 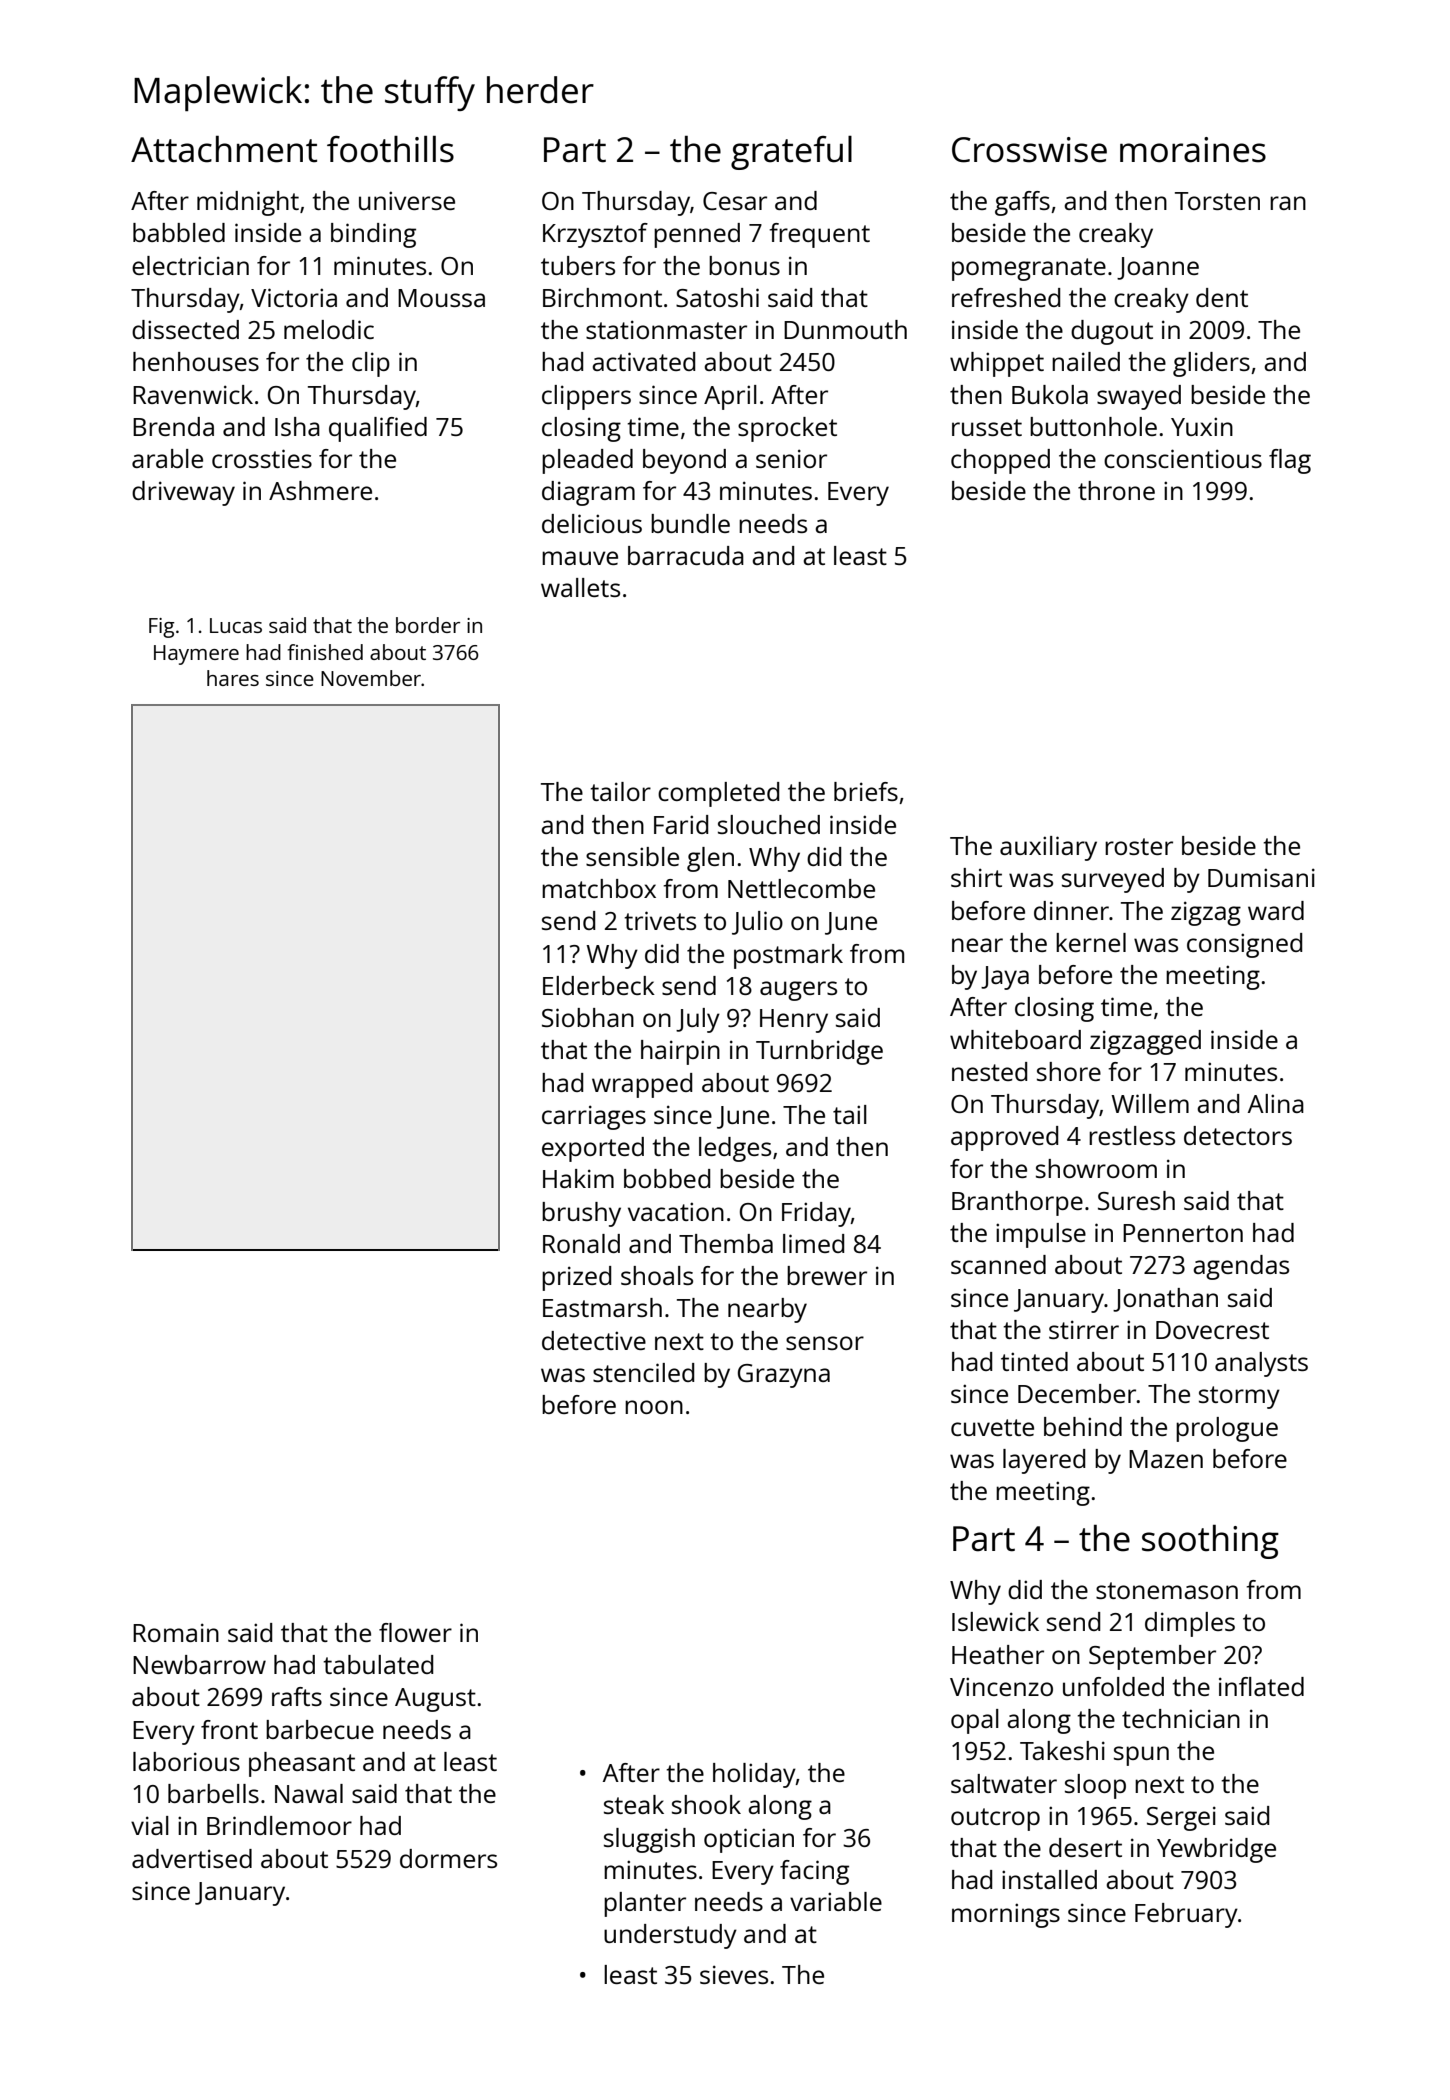 I want to click on foothills, so click(x=390, y=149).
